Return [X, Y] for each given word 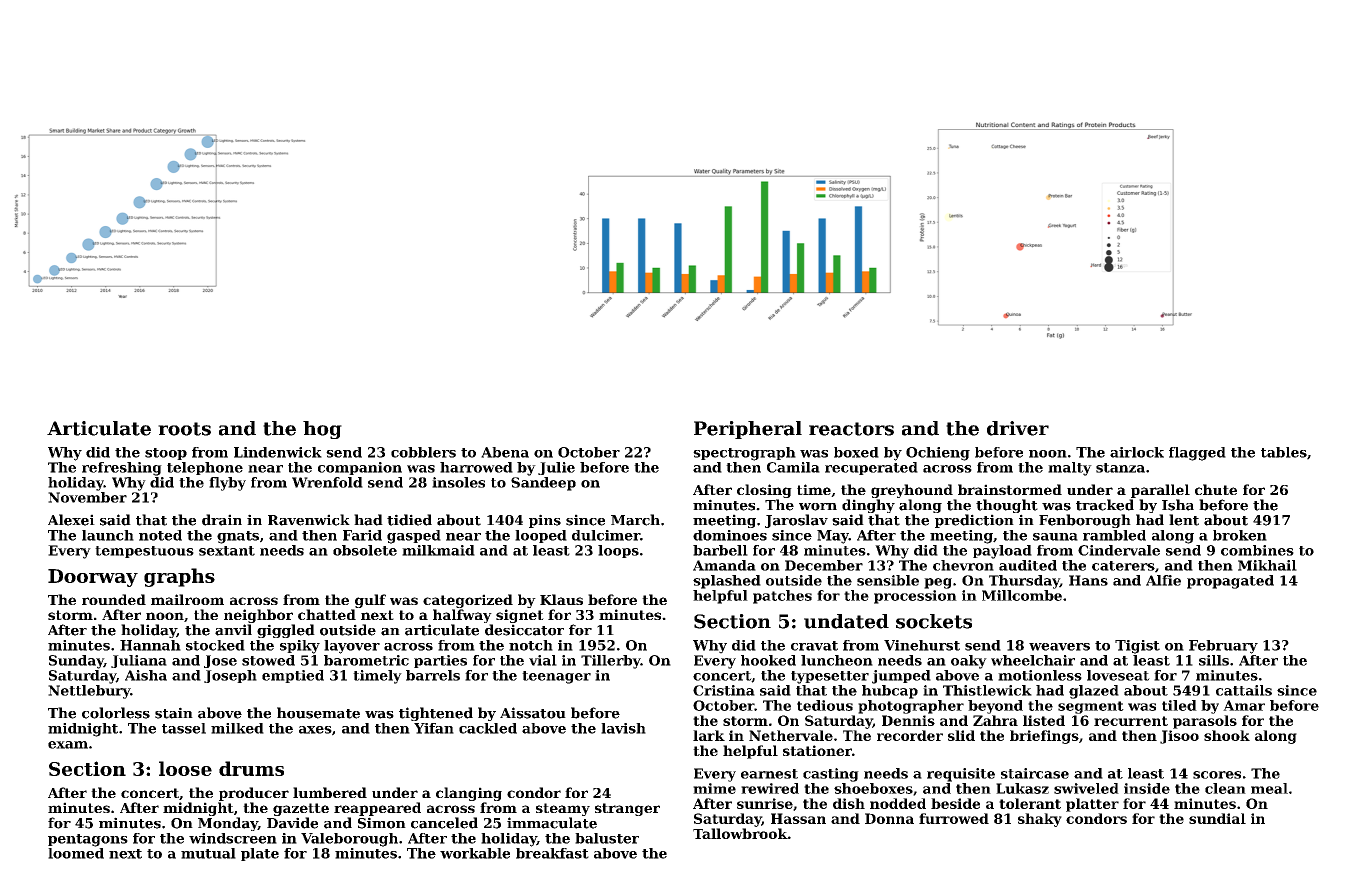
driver [1018, 428]
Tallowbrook [740, 833]
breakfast [552, 853]
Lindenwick [278, 452]
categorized [468, 601]
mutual [208, 853]
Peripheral [748, 430]
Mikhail [1267, 565]
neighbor [258, 616]
